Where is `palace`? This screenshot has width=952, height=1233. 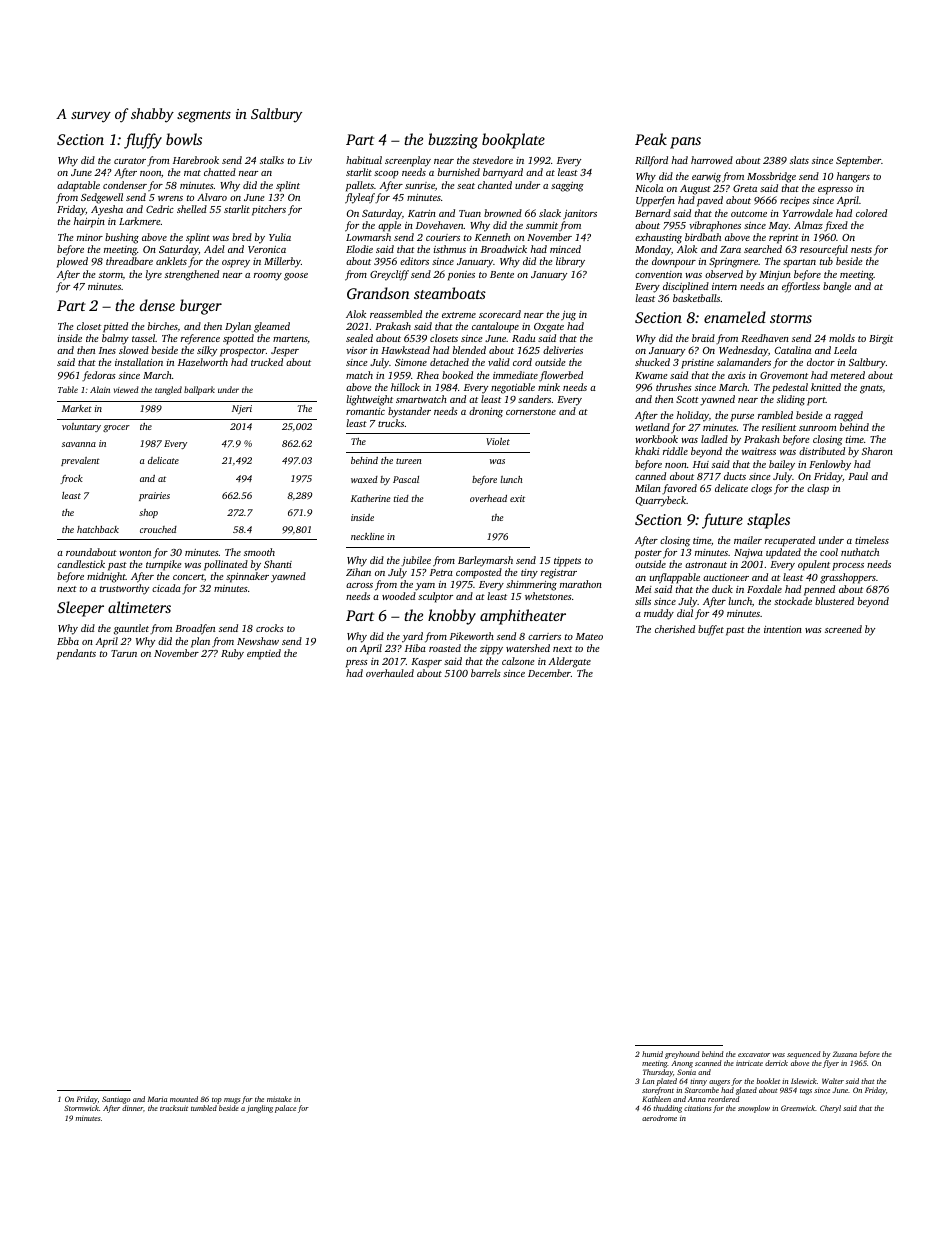 palace is located at coordinates (285, 1109).
